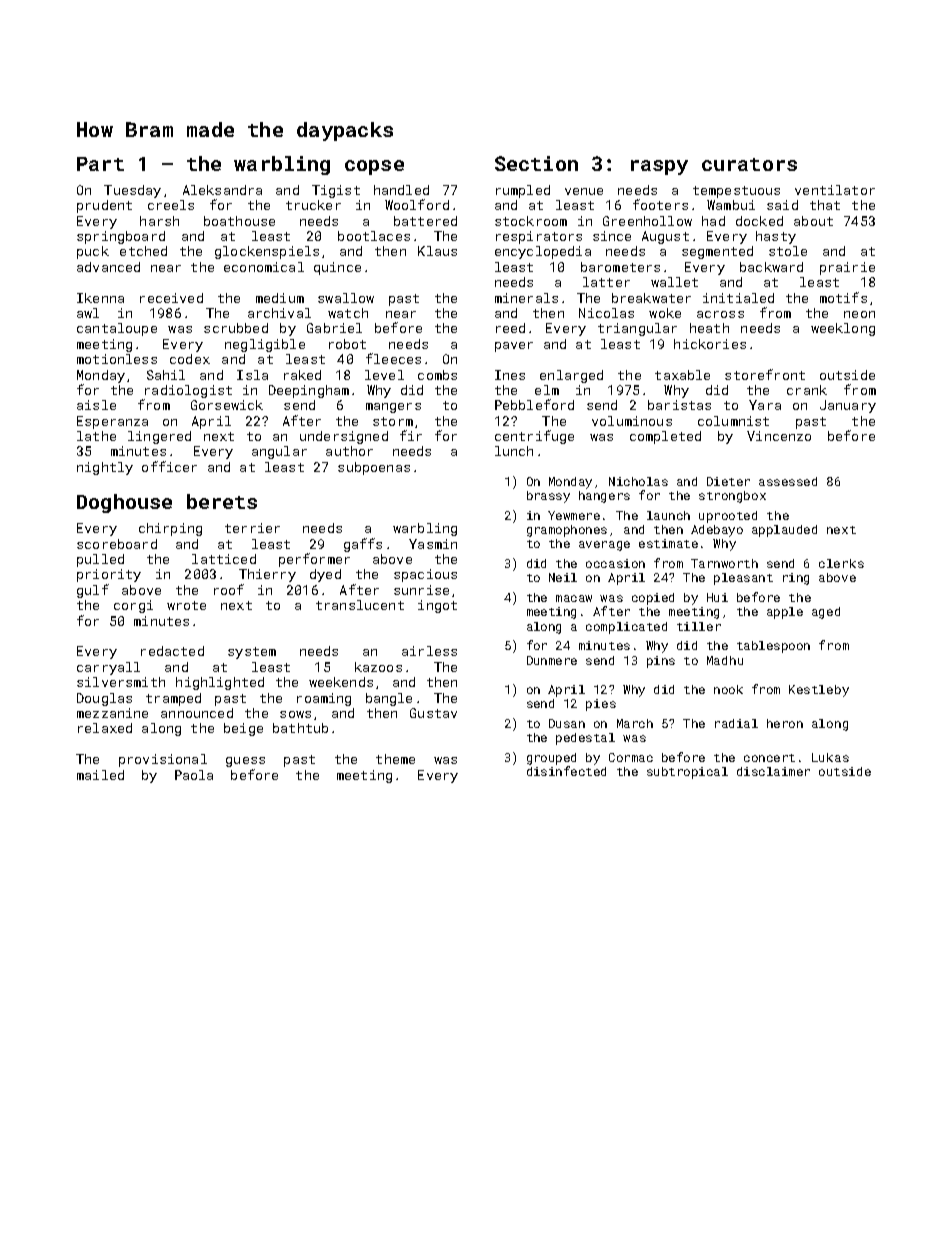  I want to click on mailed, so click(100, 775).
